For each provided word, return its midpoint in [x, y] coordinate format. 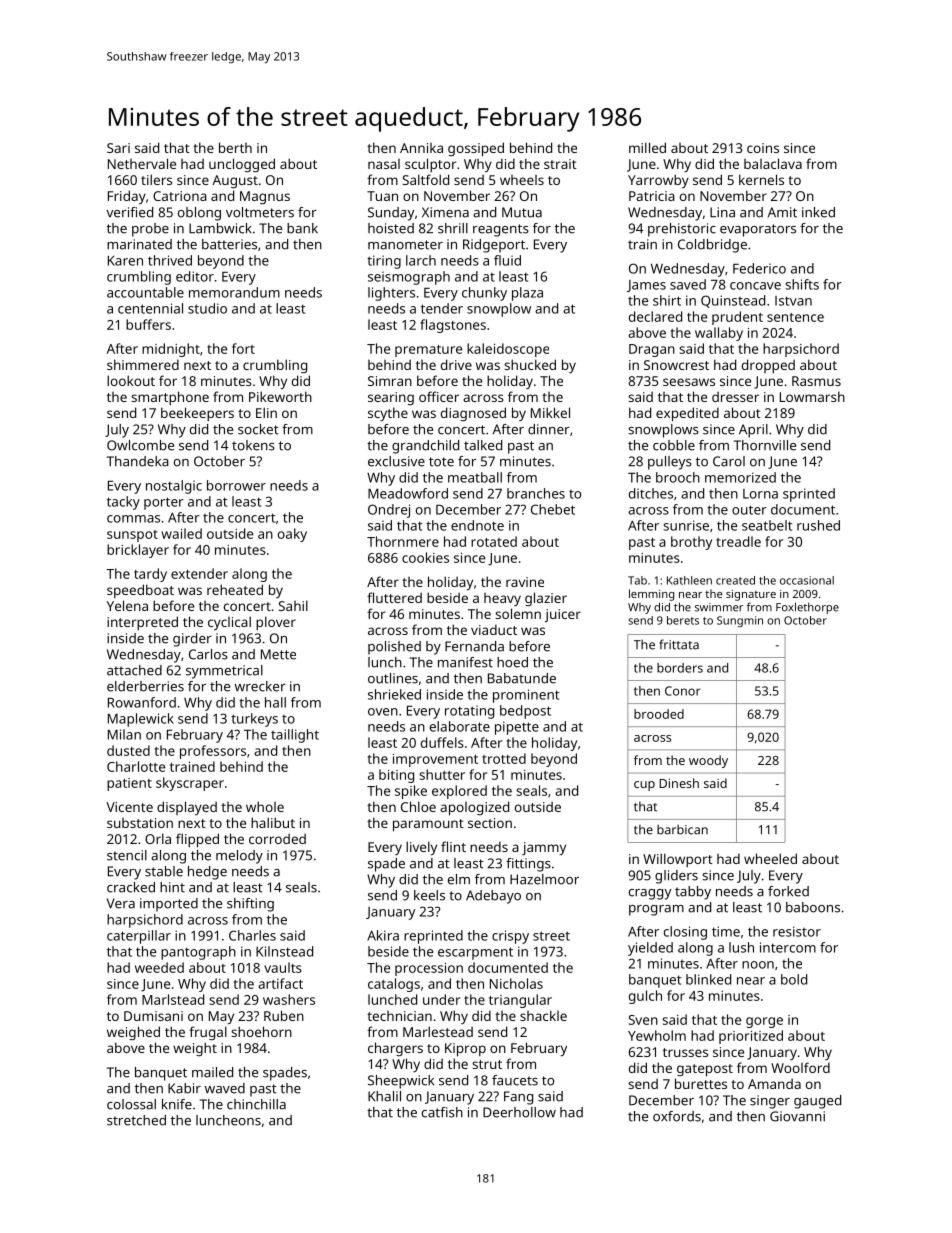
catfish [442, 1112]
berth [235, 147]
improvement [435, 760]
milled [647, 147]
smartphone [170, 398]
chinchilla [256, 1104]
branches [536, 493]
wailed [181, 533]
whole [265, 806]
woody [708, 761]
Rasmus [816, 381]
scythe [388, 414]
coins [763, 148]
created [735, 580]
